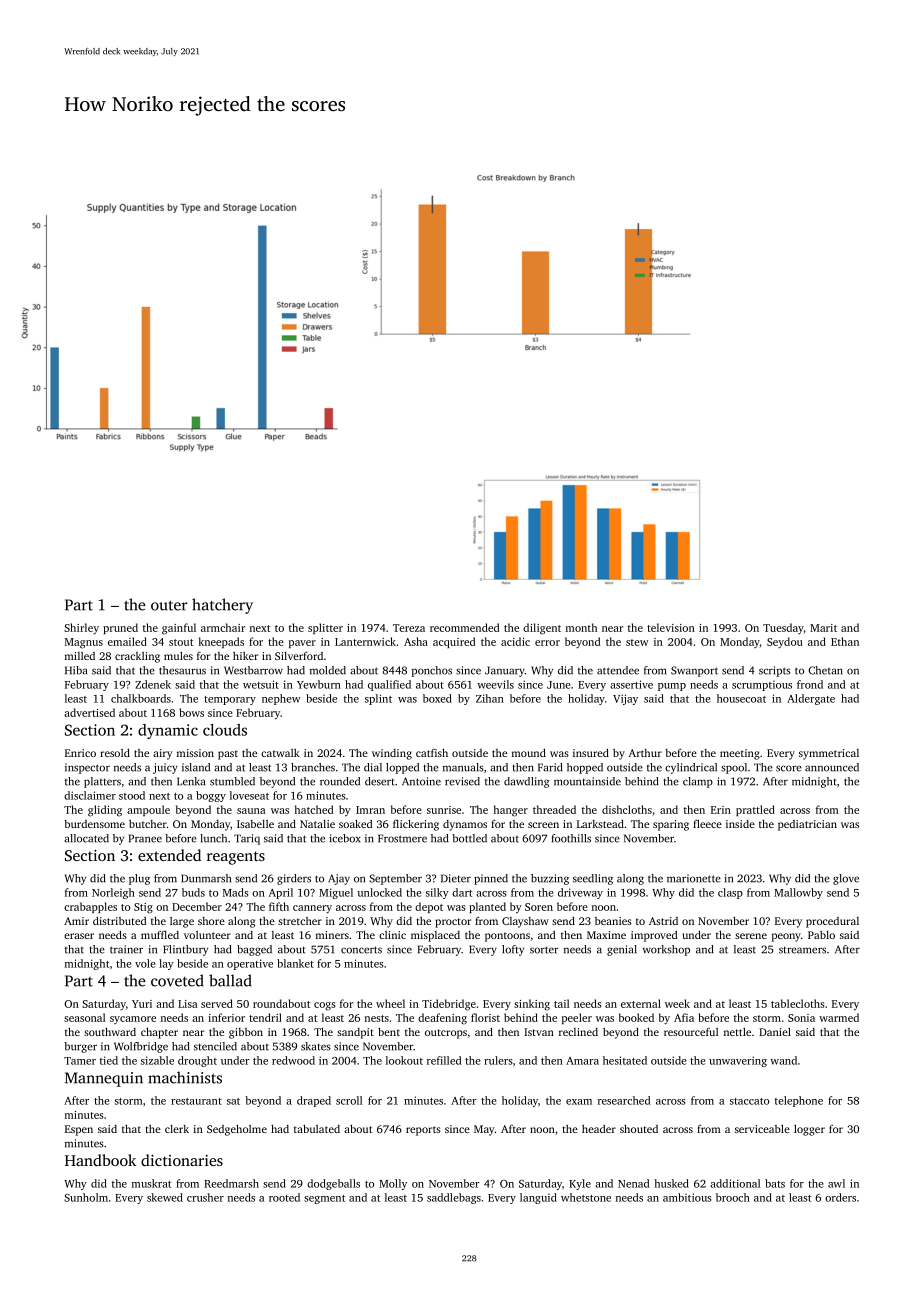  I want to click on deafening, so click(442, 1019).
